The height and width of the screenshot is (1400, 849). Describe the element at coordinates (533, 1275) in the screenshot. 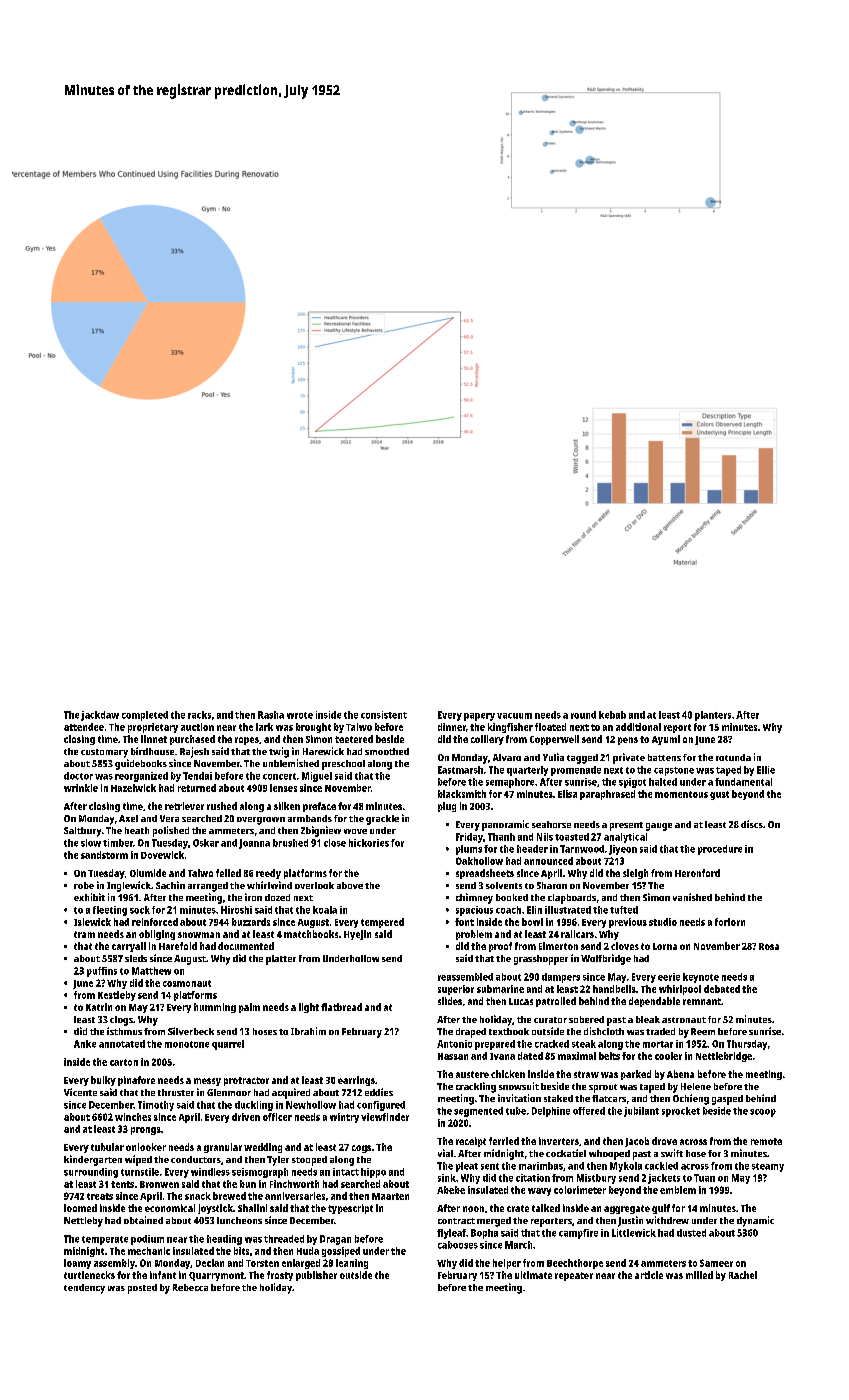

I see `ultimate` at that location.
